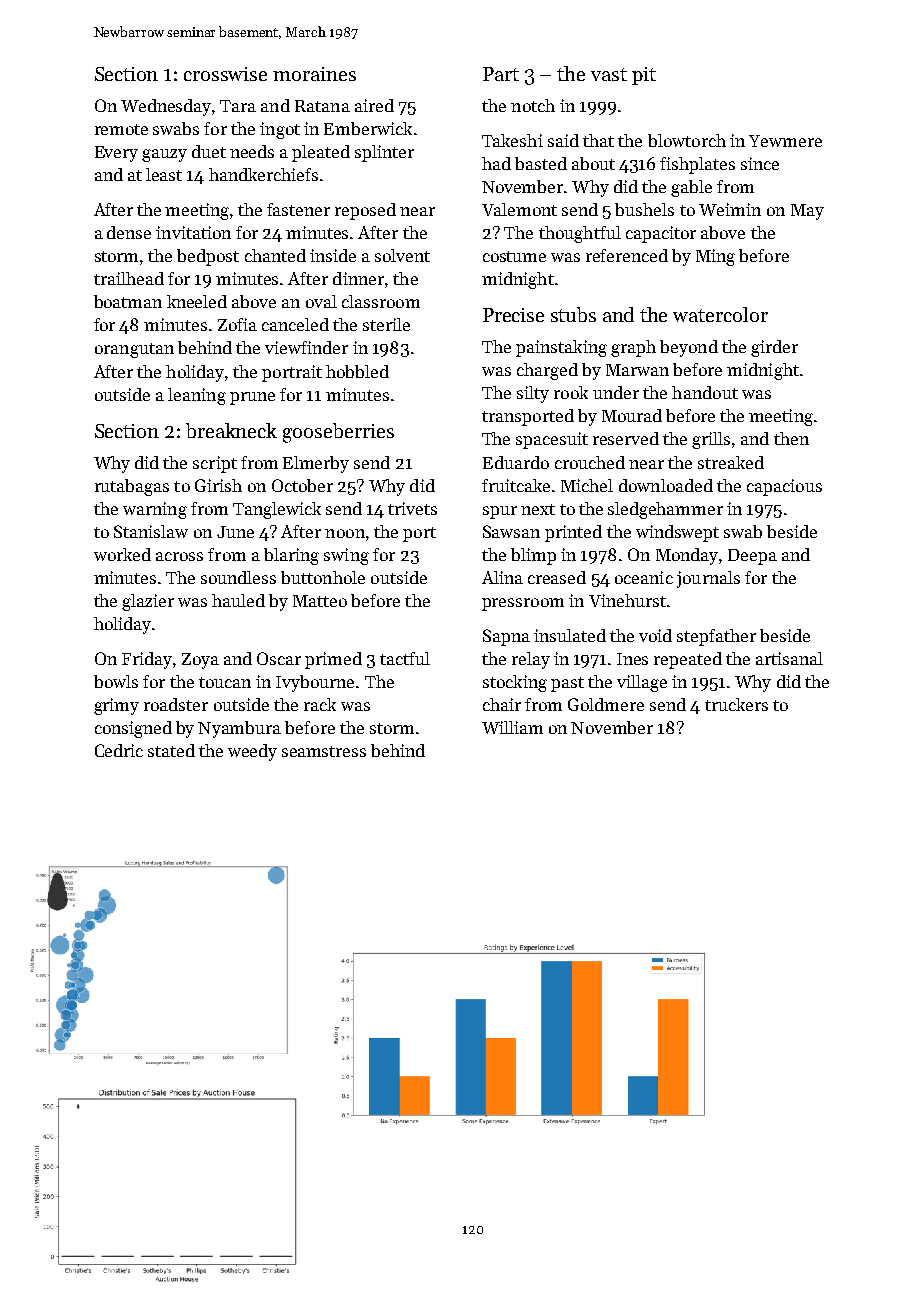 The width and height of the document is (924, 1311). What do you see at coordinates (320, 601) in the document?
I see `Matteo` at bounding box center [320, 601].
